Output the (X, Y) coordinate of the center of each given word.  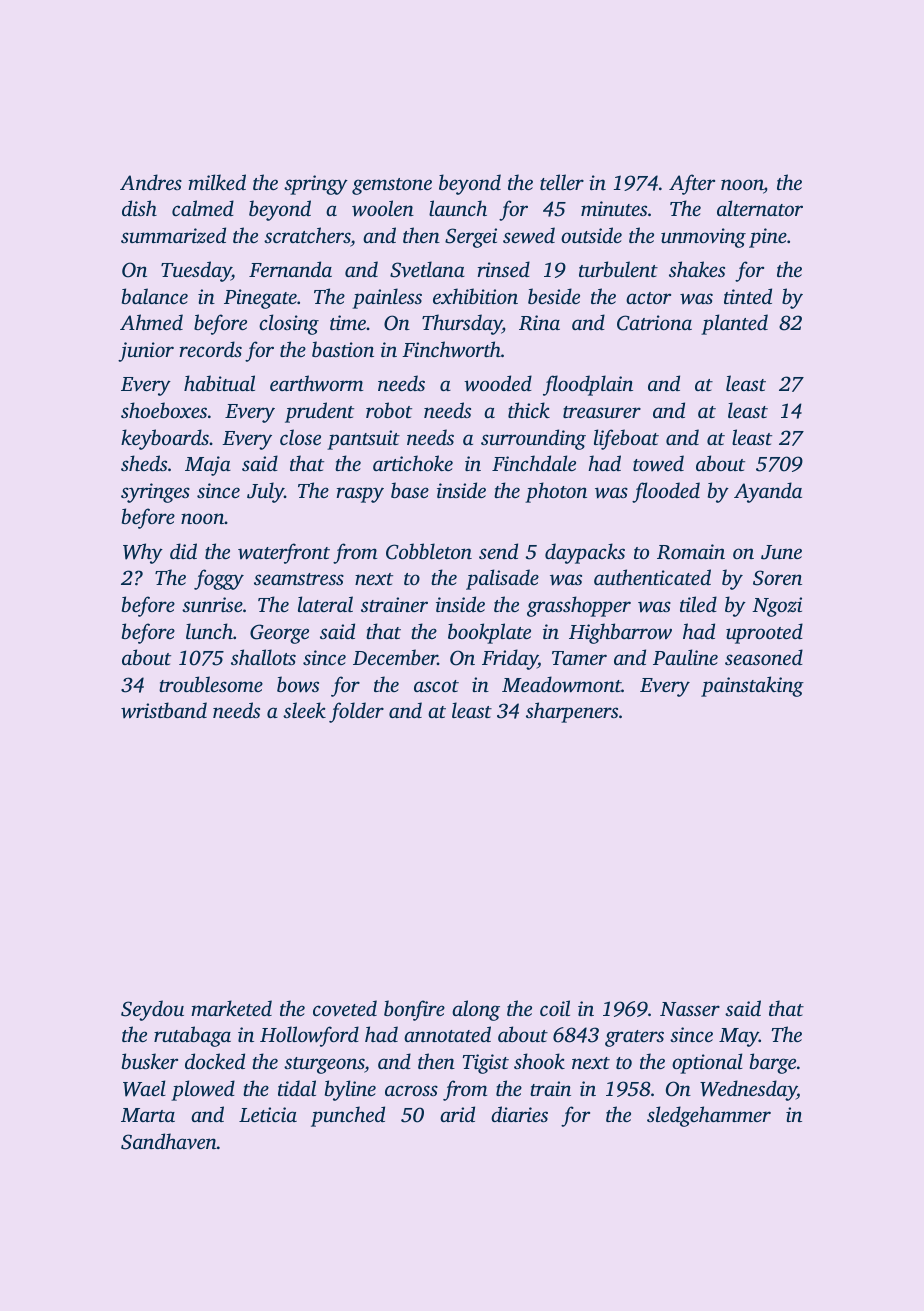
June (781, 552)
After (692, 184)
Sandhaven (169, 1141)
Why (143, 553)
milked (217, 182)
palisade (502, 579)
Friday (510, 659)
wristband (164, 710)
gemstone (392, 186)
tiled (698, 604)
